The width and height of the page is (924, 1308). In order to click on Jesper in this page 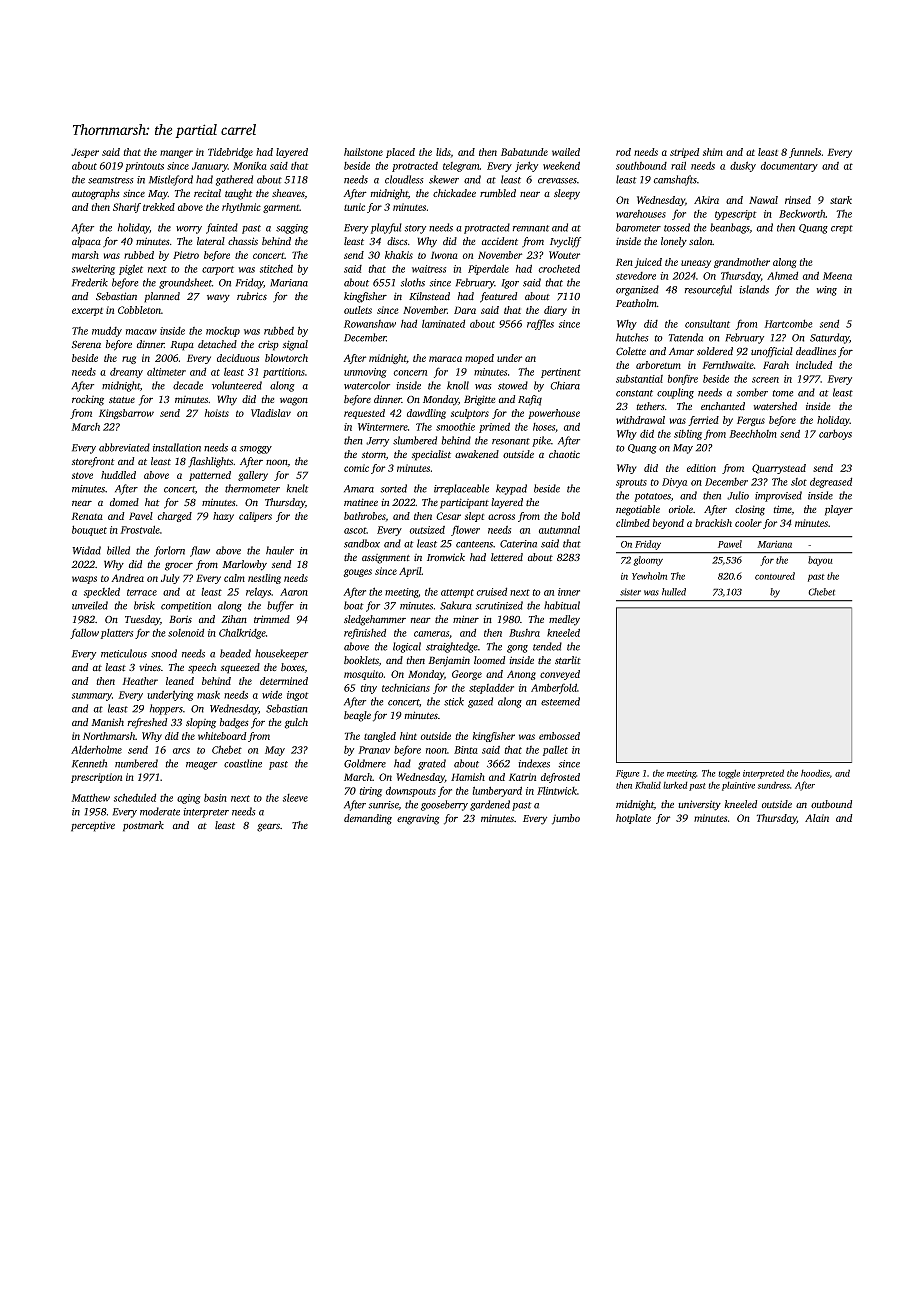, I will do `click(85, 153)`.
